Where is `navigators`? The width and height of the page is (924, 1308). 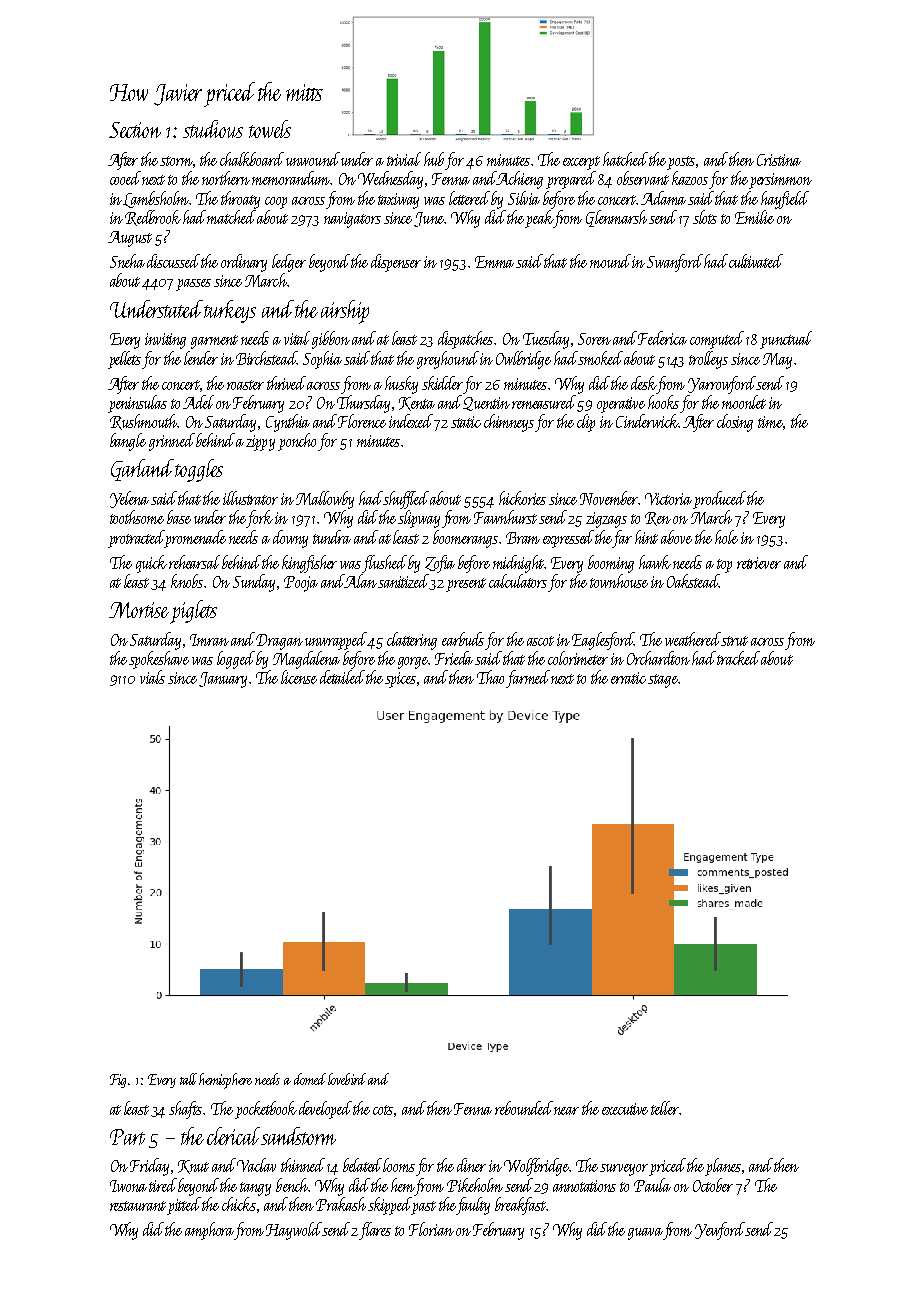 navigators is located at coordinates (352, 220).
